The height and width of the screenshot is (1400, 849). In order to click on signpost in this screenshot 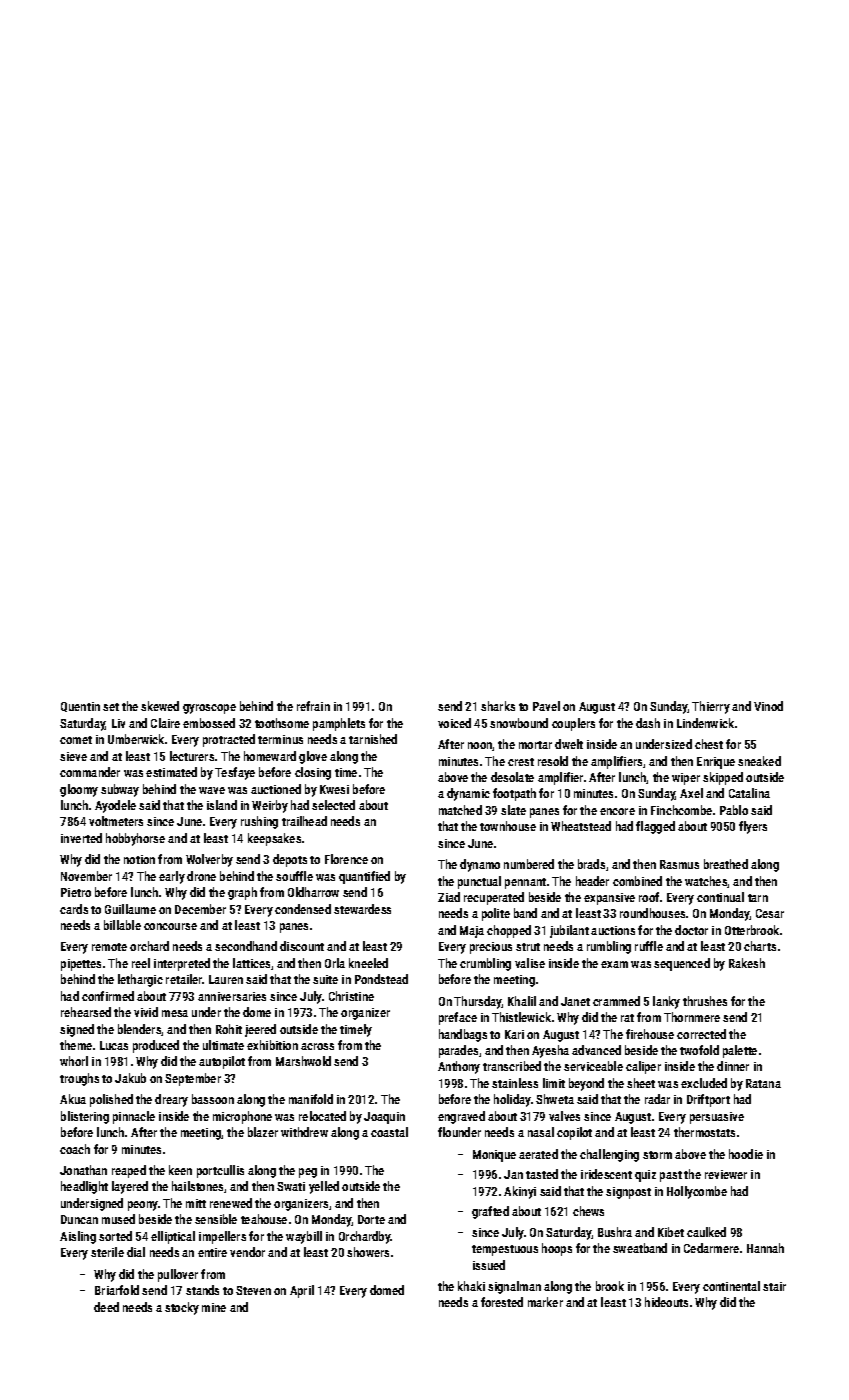, I will do `click(628, 1193)`.
